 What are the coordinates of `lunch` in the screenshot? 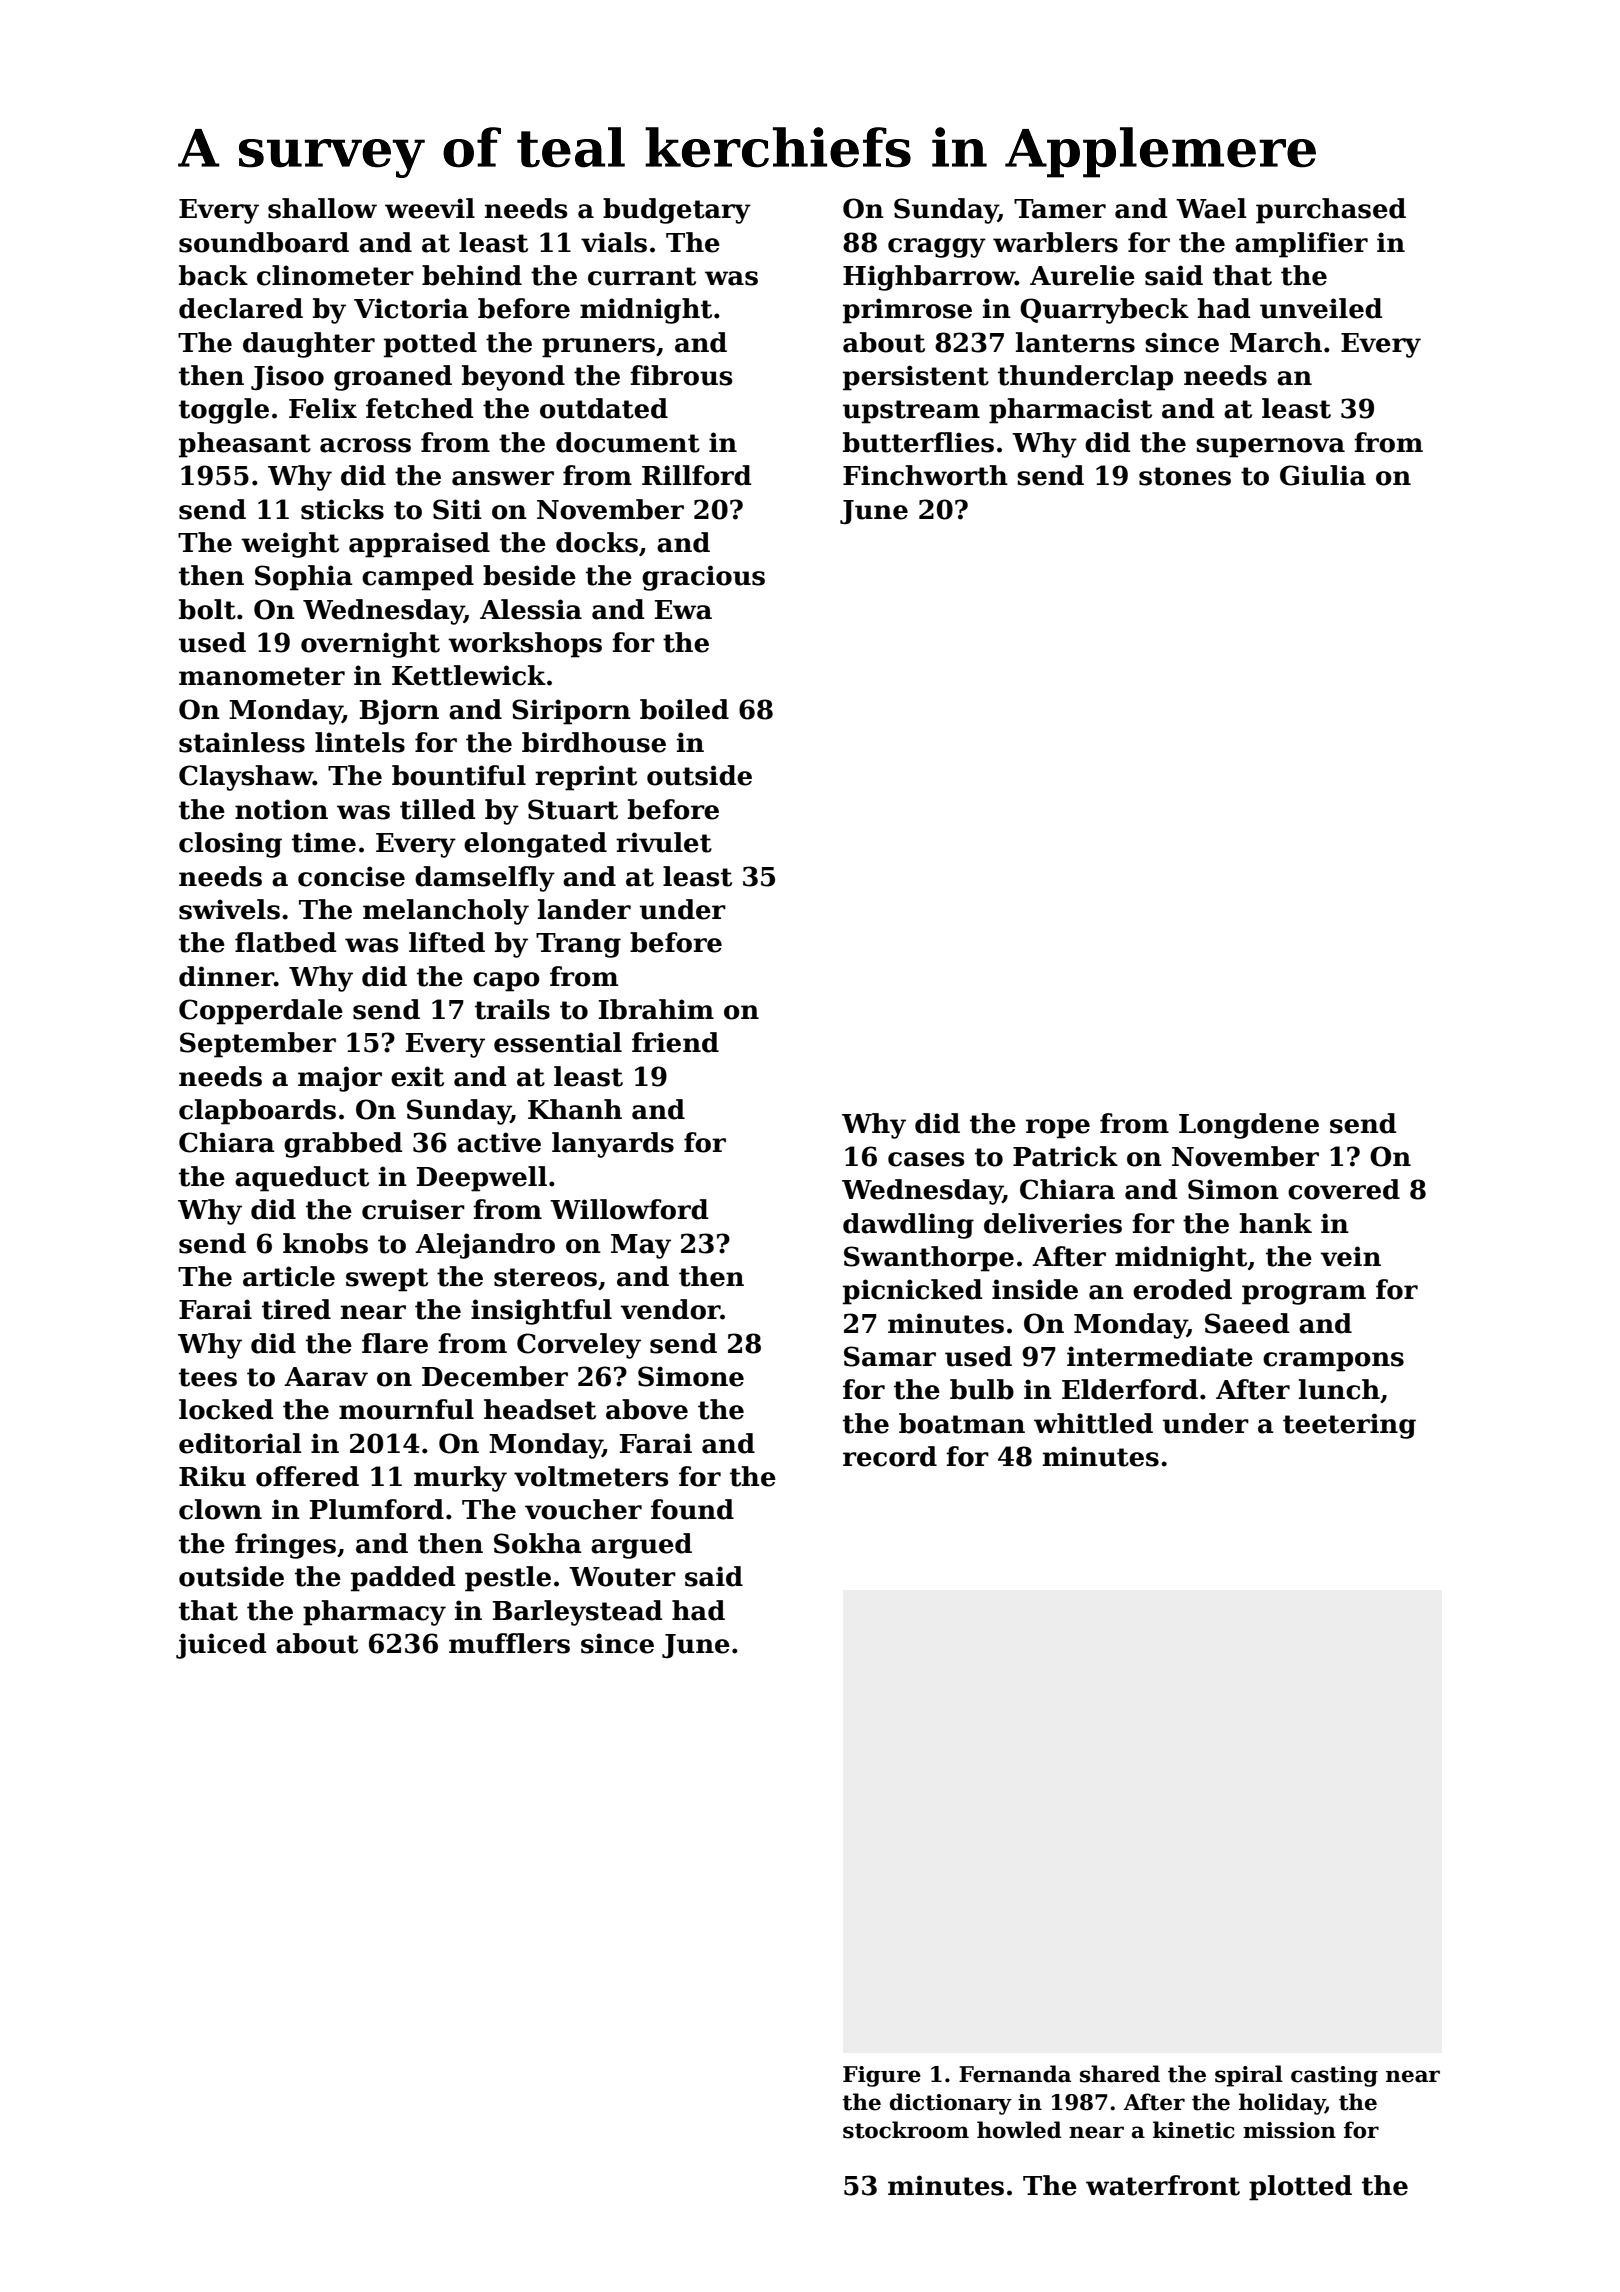 It's located at (1339, 1389).
